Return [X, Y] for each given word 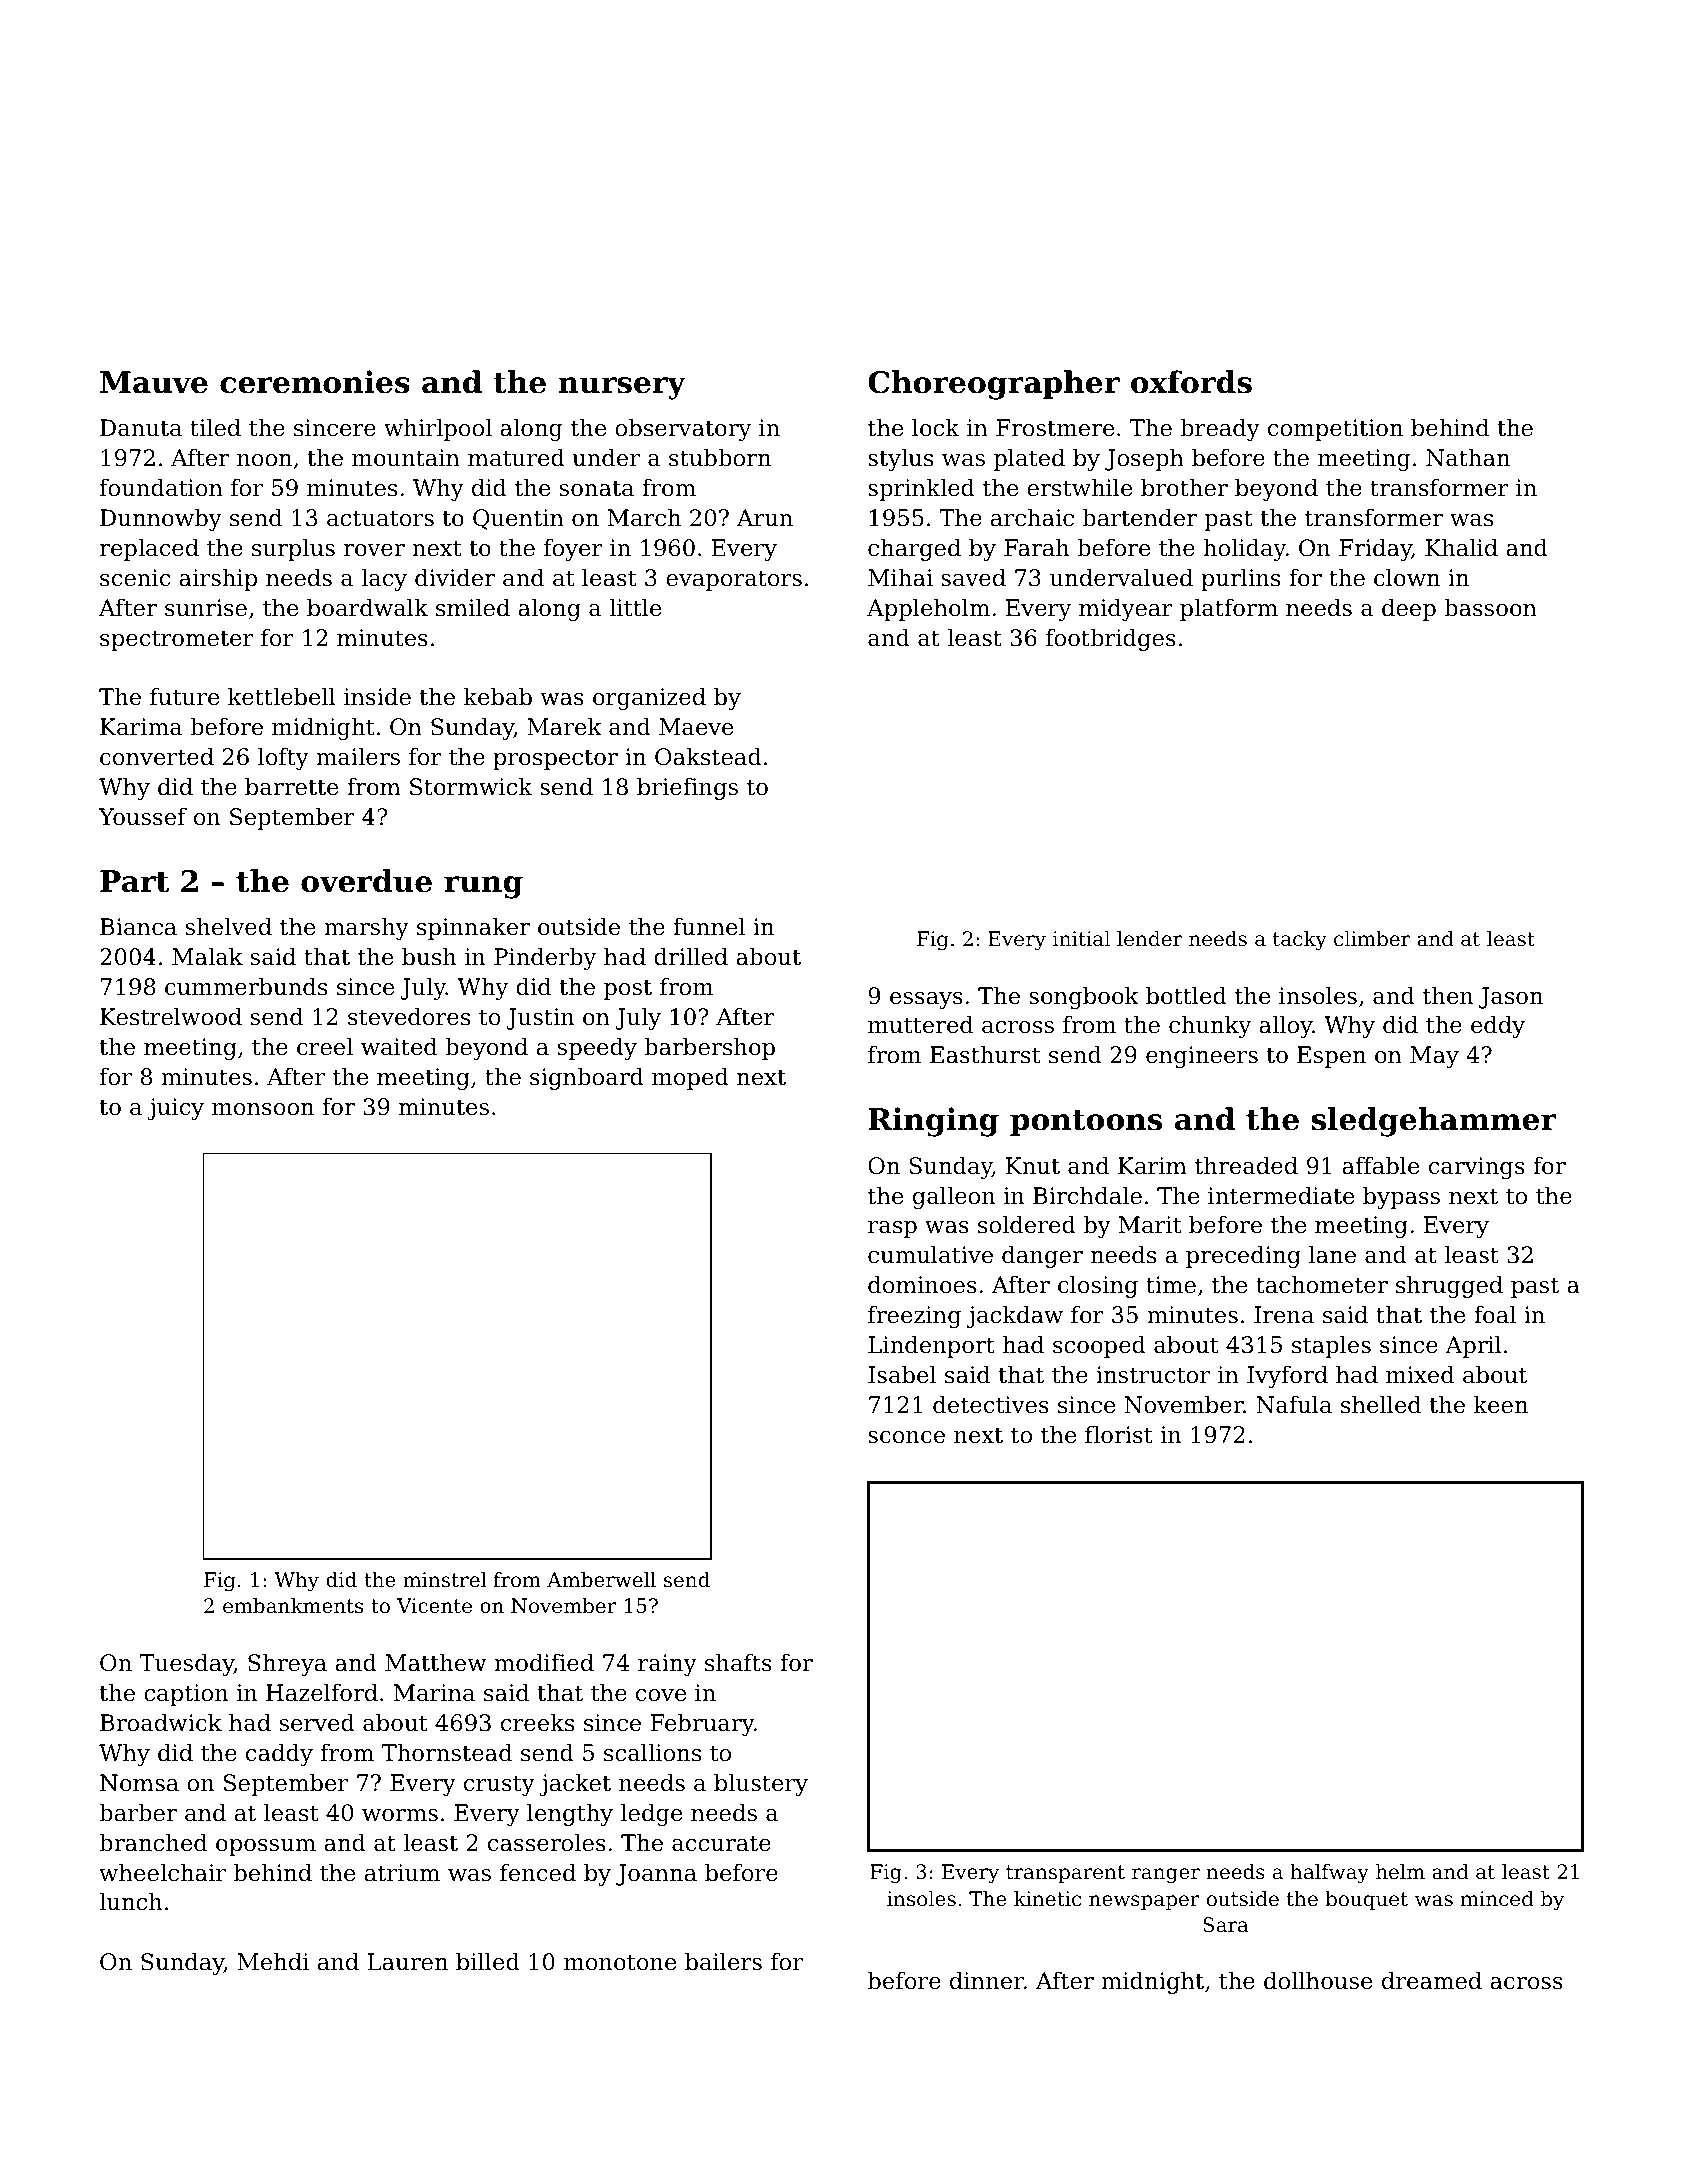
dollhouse [1318, 1981]
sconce [906, 1437]
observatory [683, 430]
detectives [991, 1405]
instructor [1153, 1375]
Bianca [138, 927]
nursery [622, 388]
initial [1081, 938]
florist [1119, 1435]
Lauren [407, 1962]
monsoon [263, 1109]
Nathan [1468, 458]
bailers [723, 1962]
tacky [1300, 941]
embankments [293, 1606]
